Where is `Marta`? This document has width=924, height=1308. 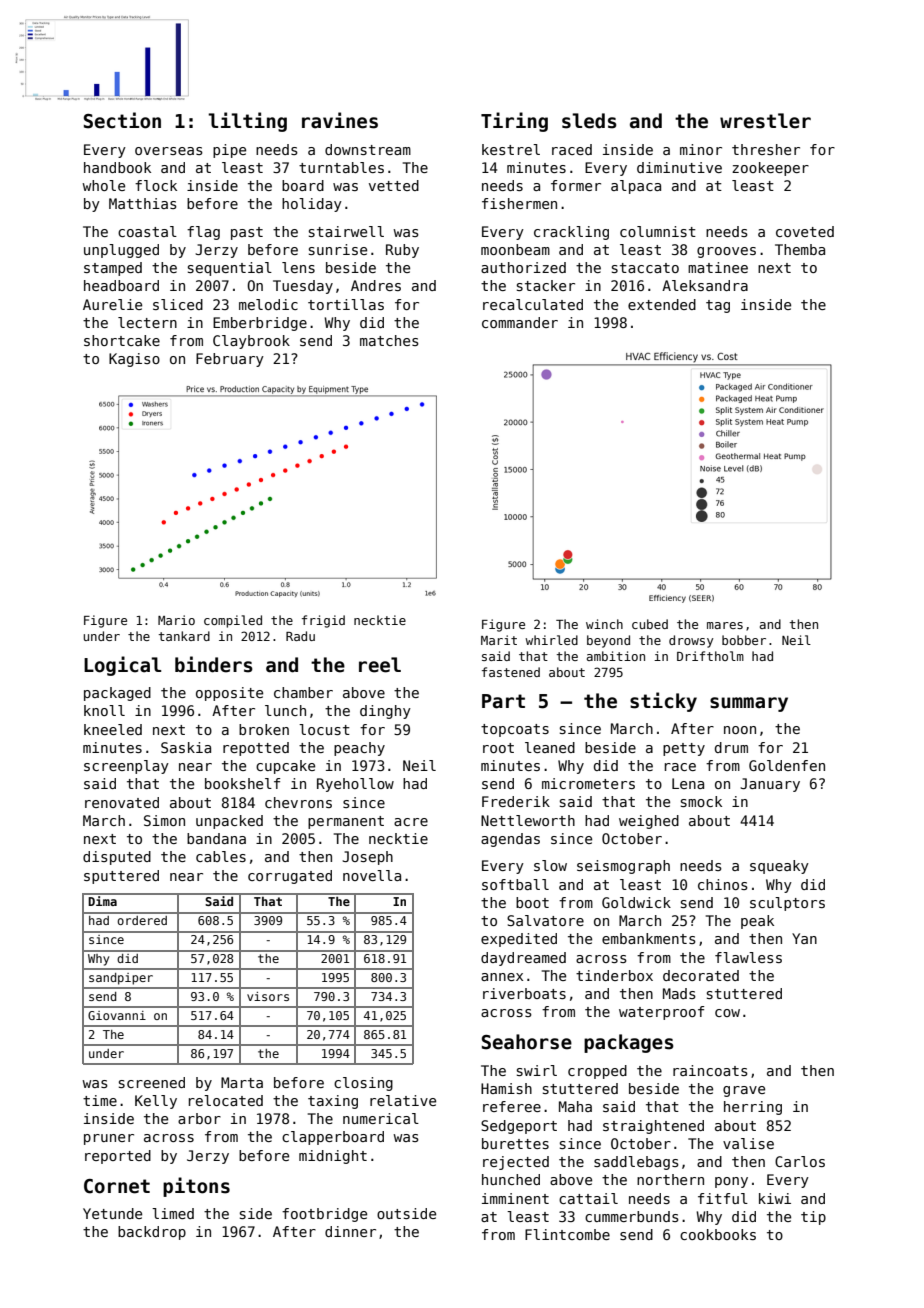 Marta is located at coordinates (242, 1082).
